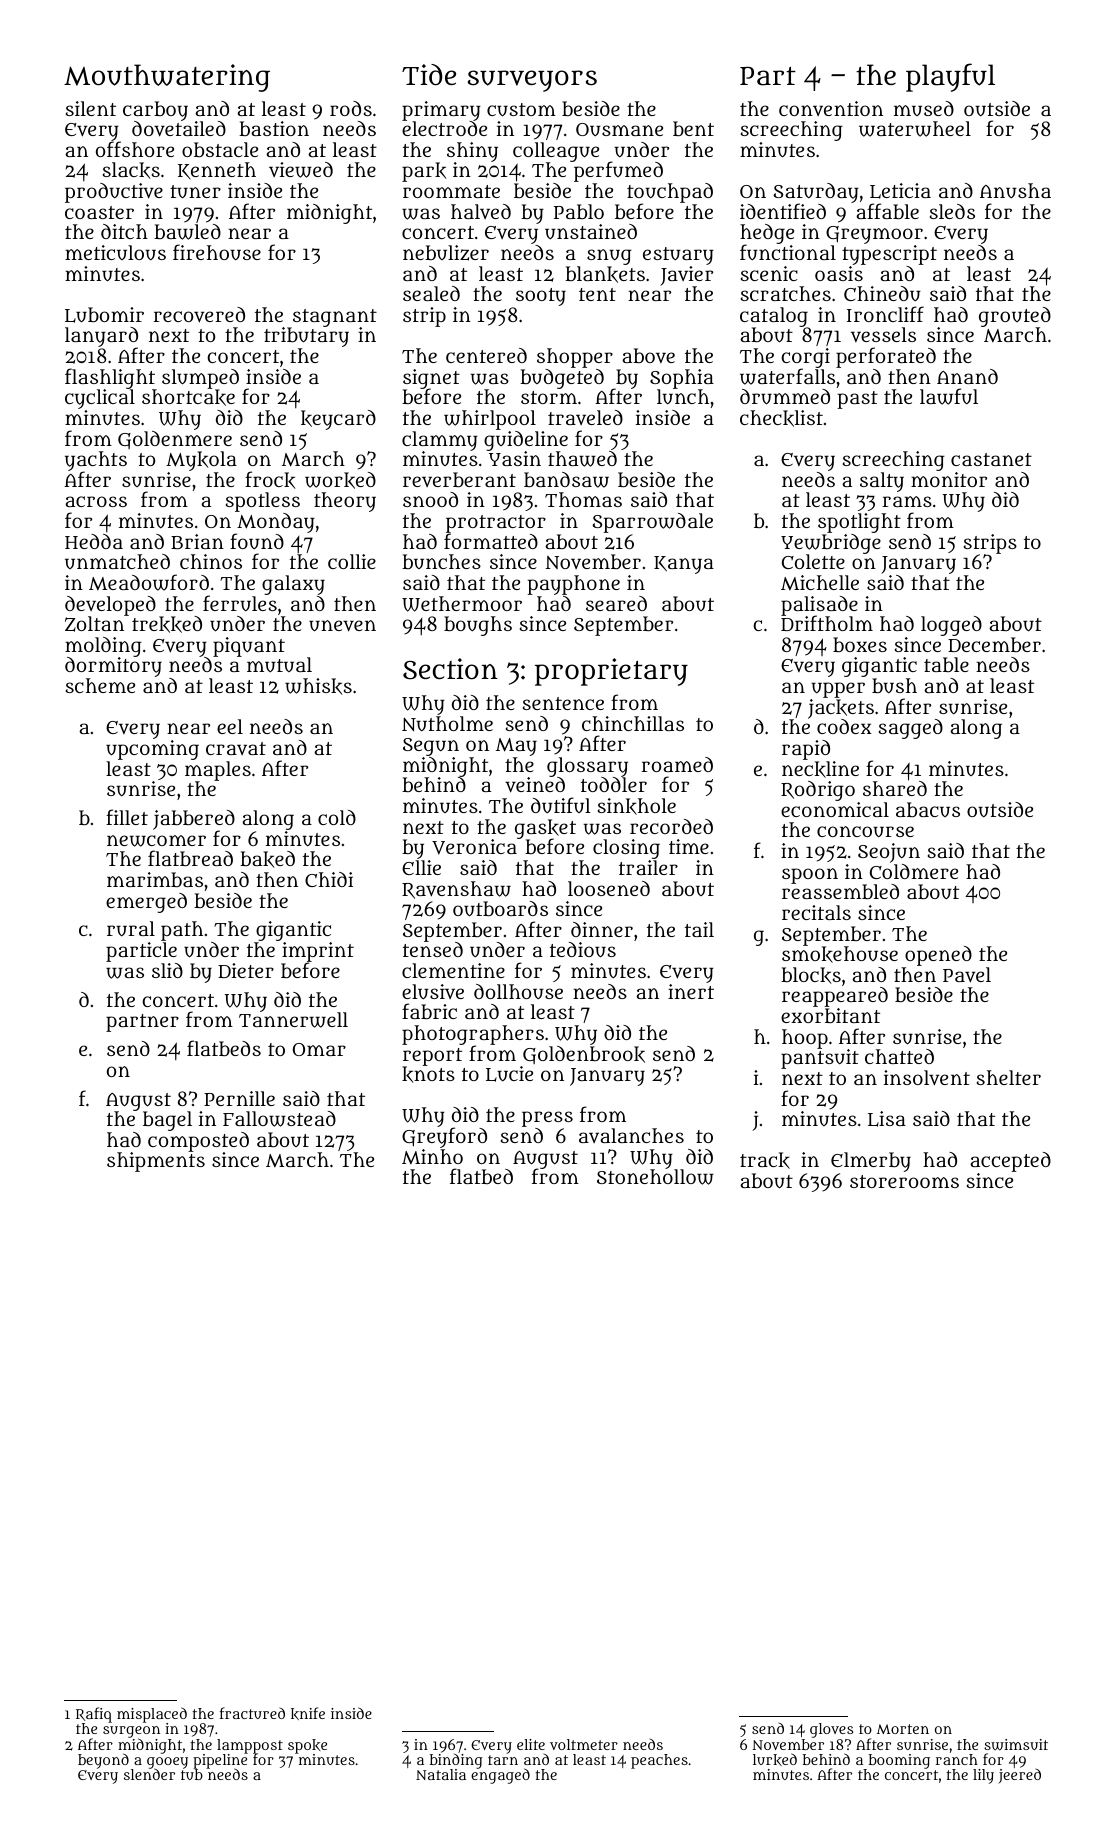  Describe the element at coordinates (432, 1156) in the screenshot. I see `Minho` at that location.
